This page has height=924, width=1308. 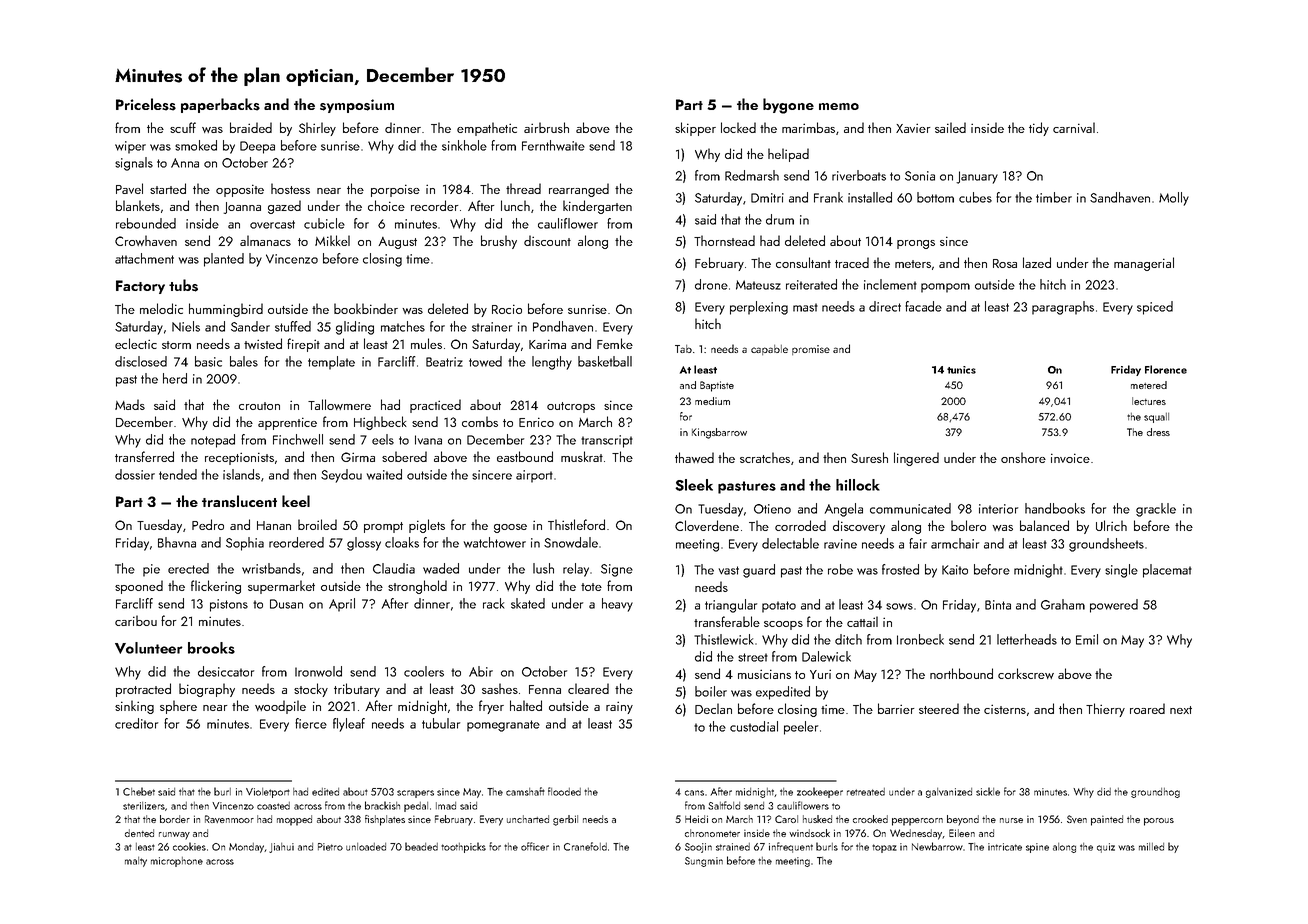 I want to click on smoked, so click(x=196, y=145).
